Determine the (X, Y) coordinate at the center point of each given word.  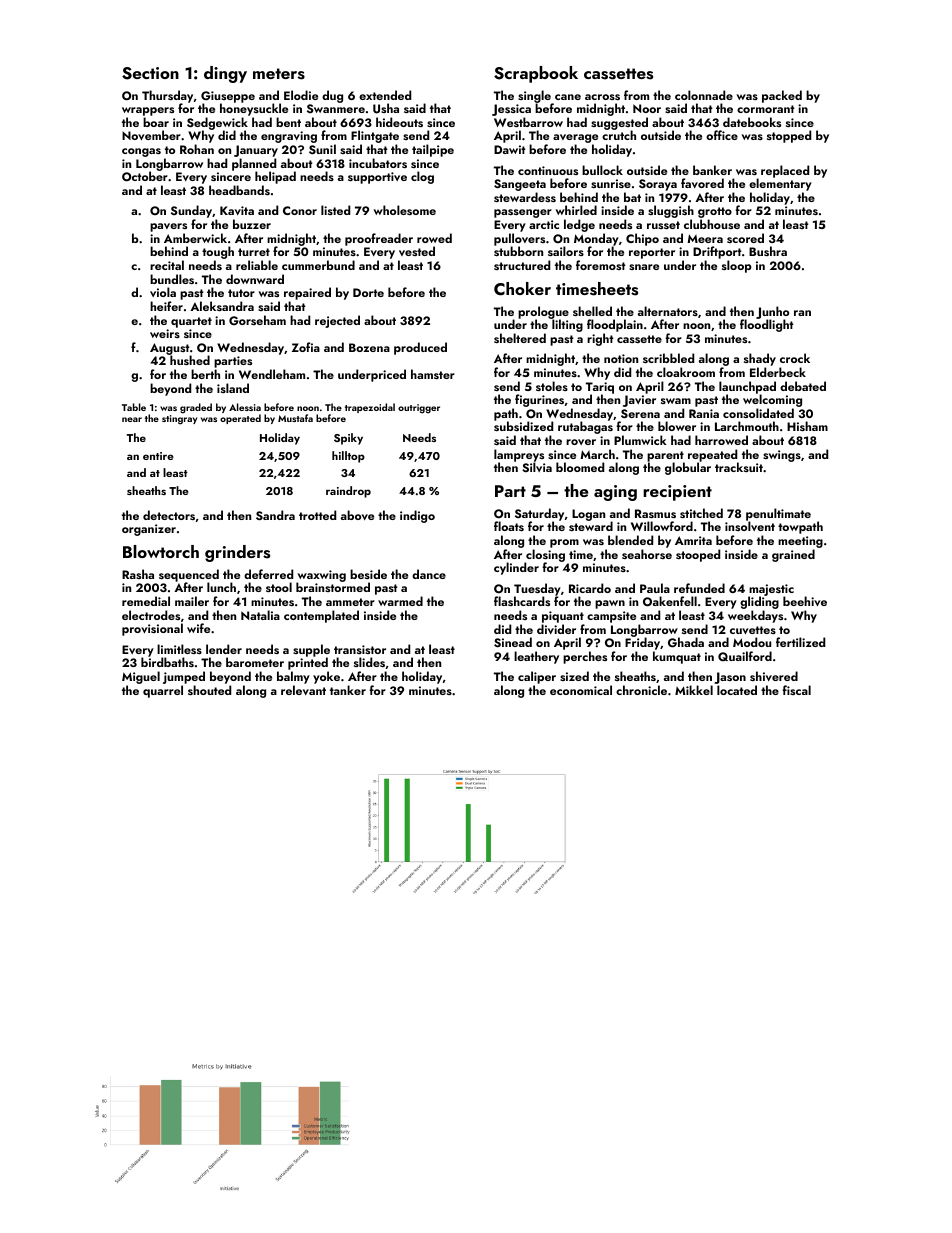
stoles (552, 386)
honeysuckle (254, 110)
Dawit (510, 149)
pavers (168, 227)
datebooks (752, 122)
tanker (348, 690)
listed (335, 210)
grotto (715, 213)
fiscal (796, 690)
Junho (772, 313)
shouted (209, 690)
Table (134, 407)
